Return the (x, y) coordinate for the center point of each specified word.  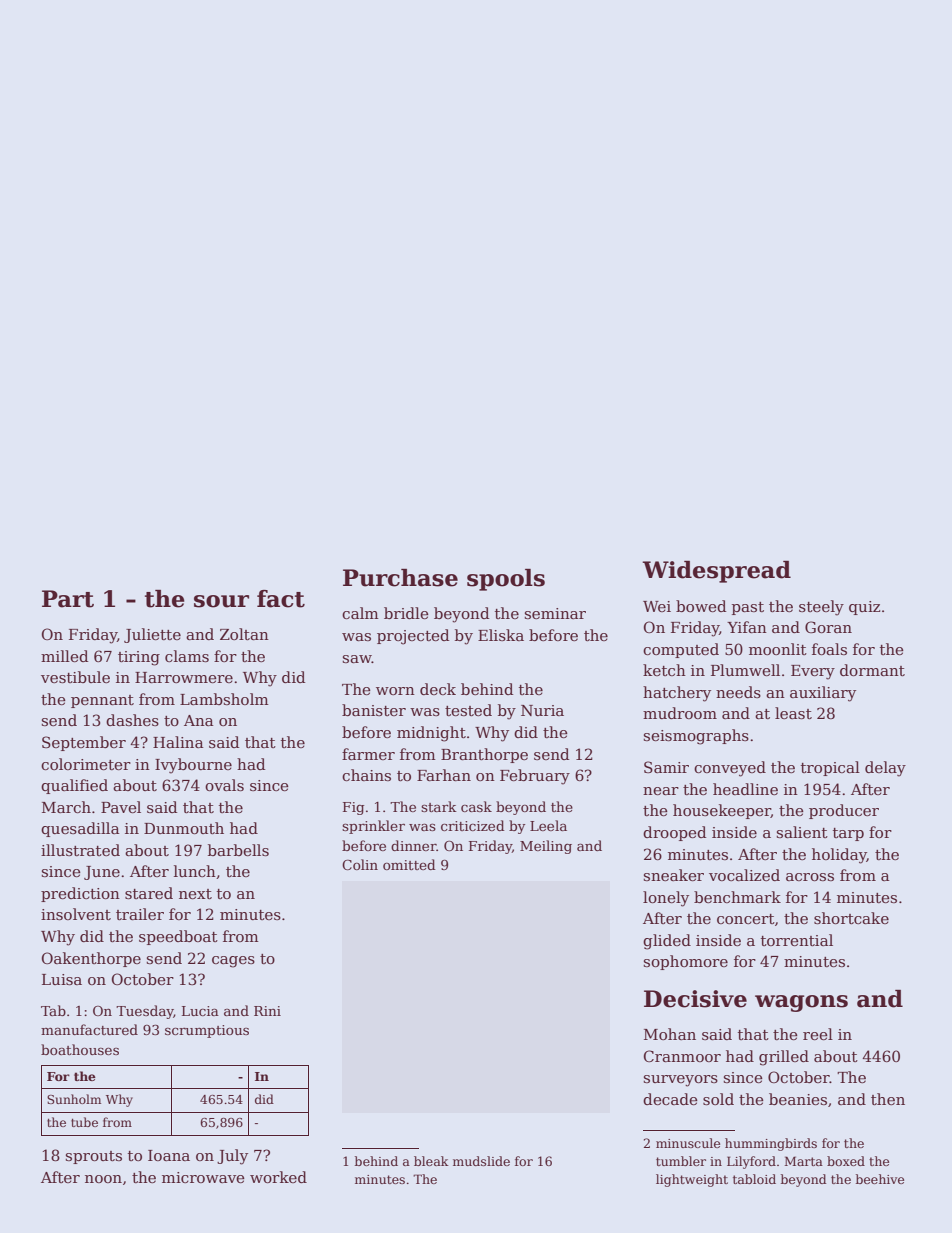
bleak (431, 1161)
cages (233, 962)
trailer (140, 914)
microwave (203, 1177)
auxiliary (823, 694)
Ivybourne (193, 766)
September (84, 743)
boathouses (80, 1049)
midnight (431, 734)
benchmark (737, 897)
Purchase (400, 578)
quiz (864, 608)
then (888, 1099)
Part (68, 599)
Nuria (542, 710)
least (793, 713)
